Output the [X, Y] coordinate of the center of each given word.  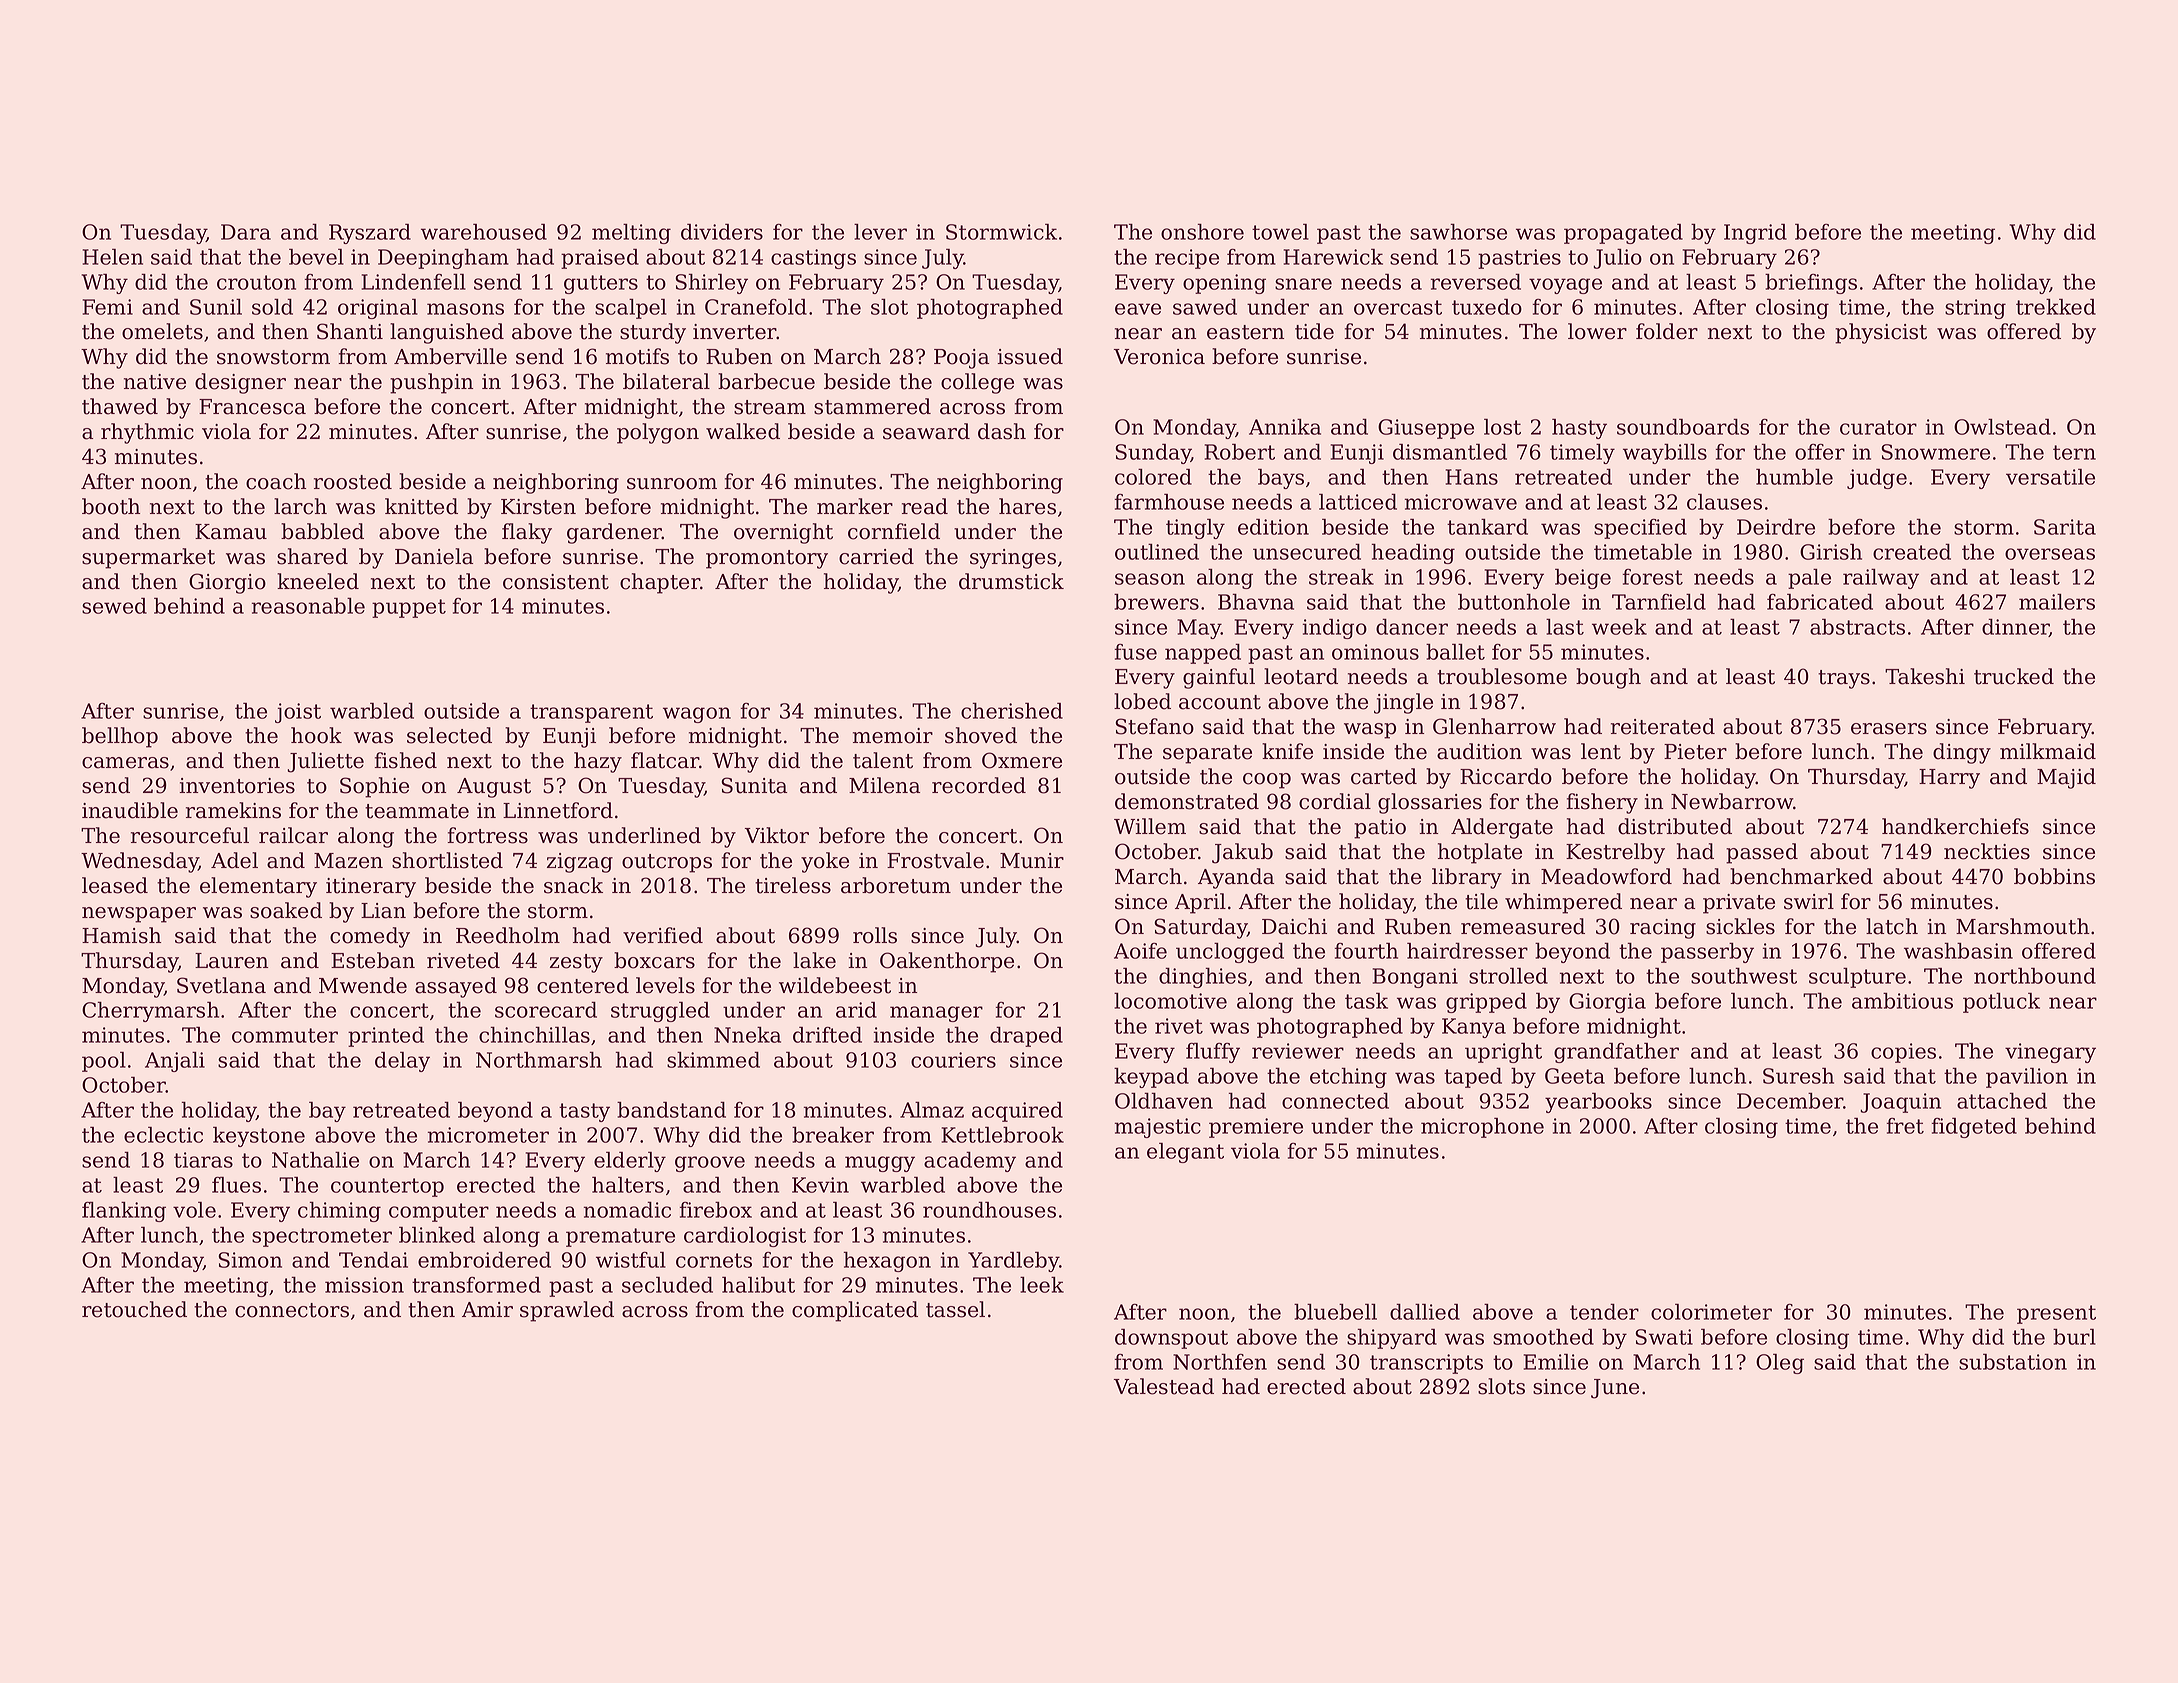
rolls [875, 935]
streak [1341, 576]
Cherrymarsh [150, 1012]
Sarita [2065, 527]
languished [447, 333]
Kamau [231, 532]
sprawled [567, 1311]
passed [1762, 853]
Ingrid [1755, 234]
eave [1138, 309]
